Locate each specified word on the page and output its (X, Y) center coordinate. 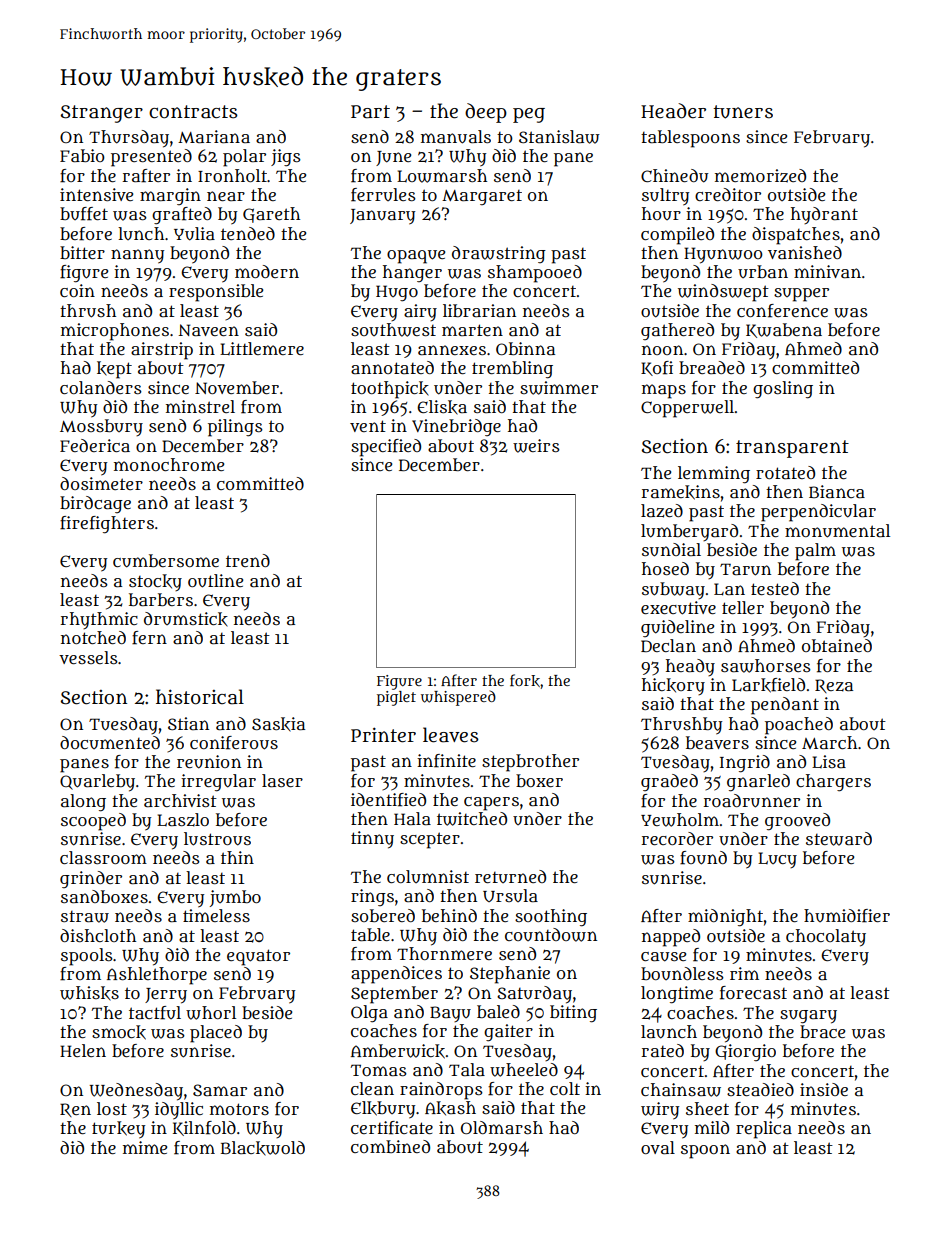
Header (673, 111)
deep (486, 113)
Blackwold (263, 1148)
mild (712, 1127)
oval (658, 1147)
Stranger (101, 114)
